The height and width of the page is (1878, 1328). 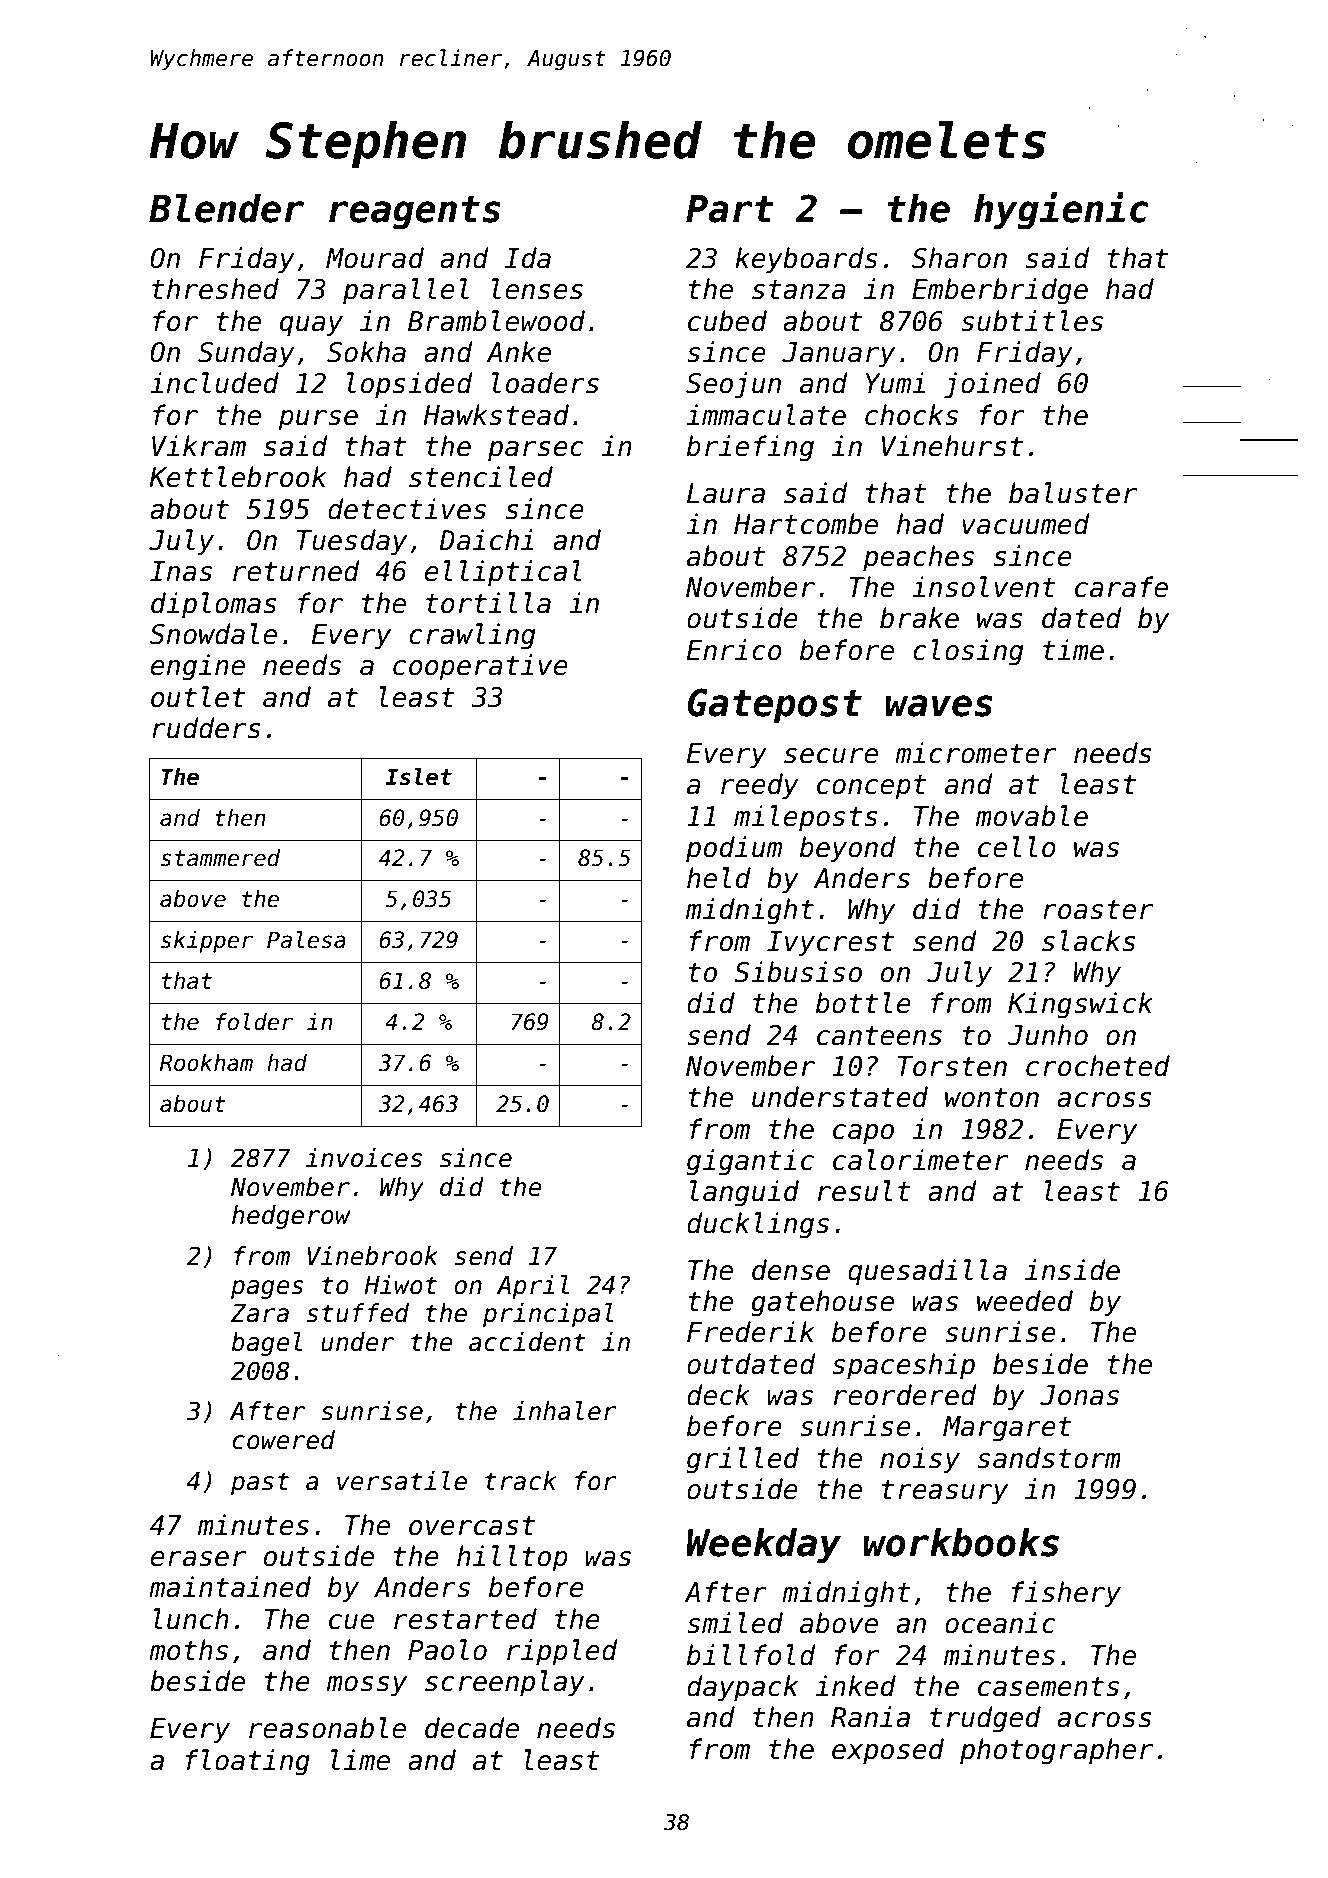 I want to click on floating, so click(x=247, y=1762).
